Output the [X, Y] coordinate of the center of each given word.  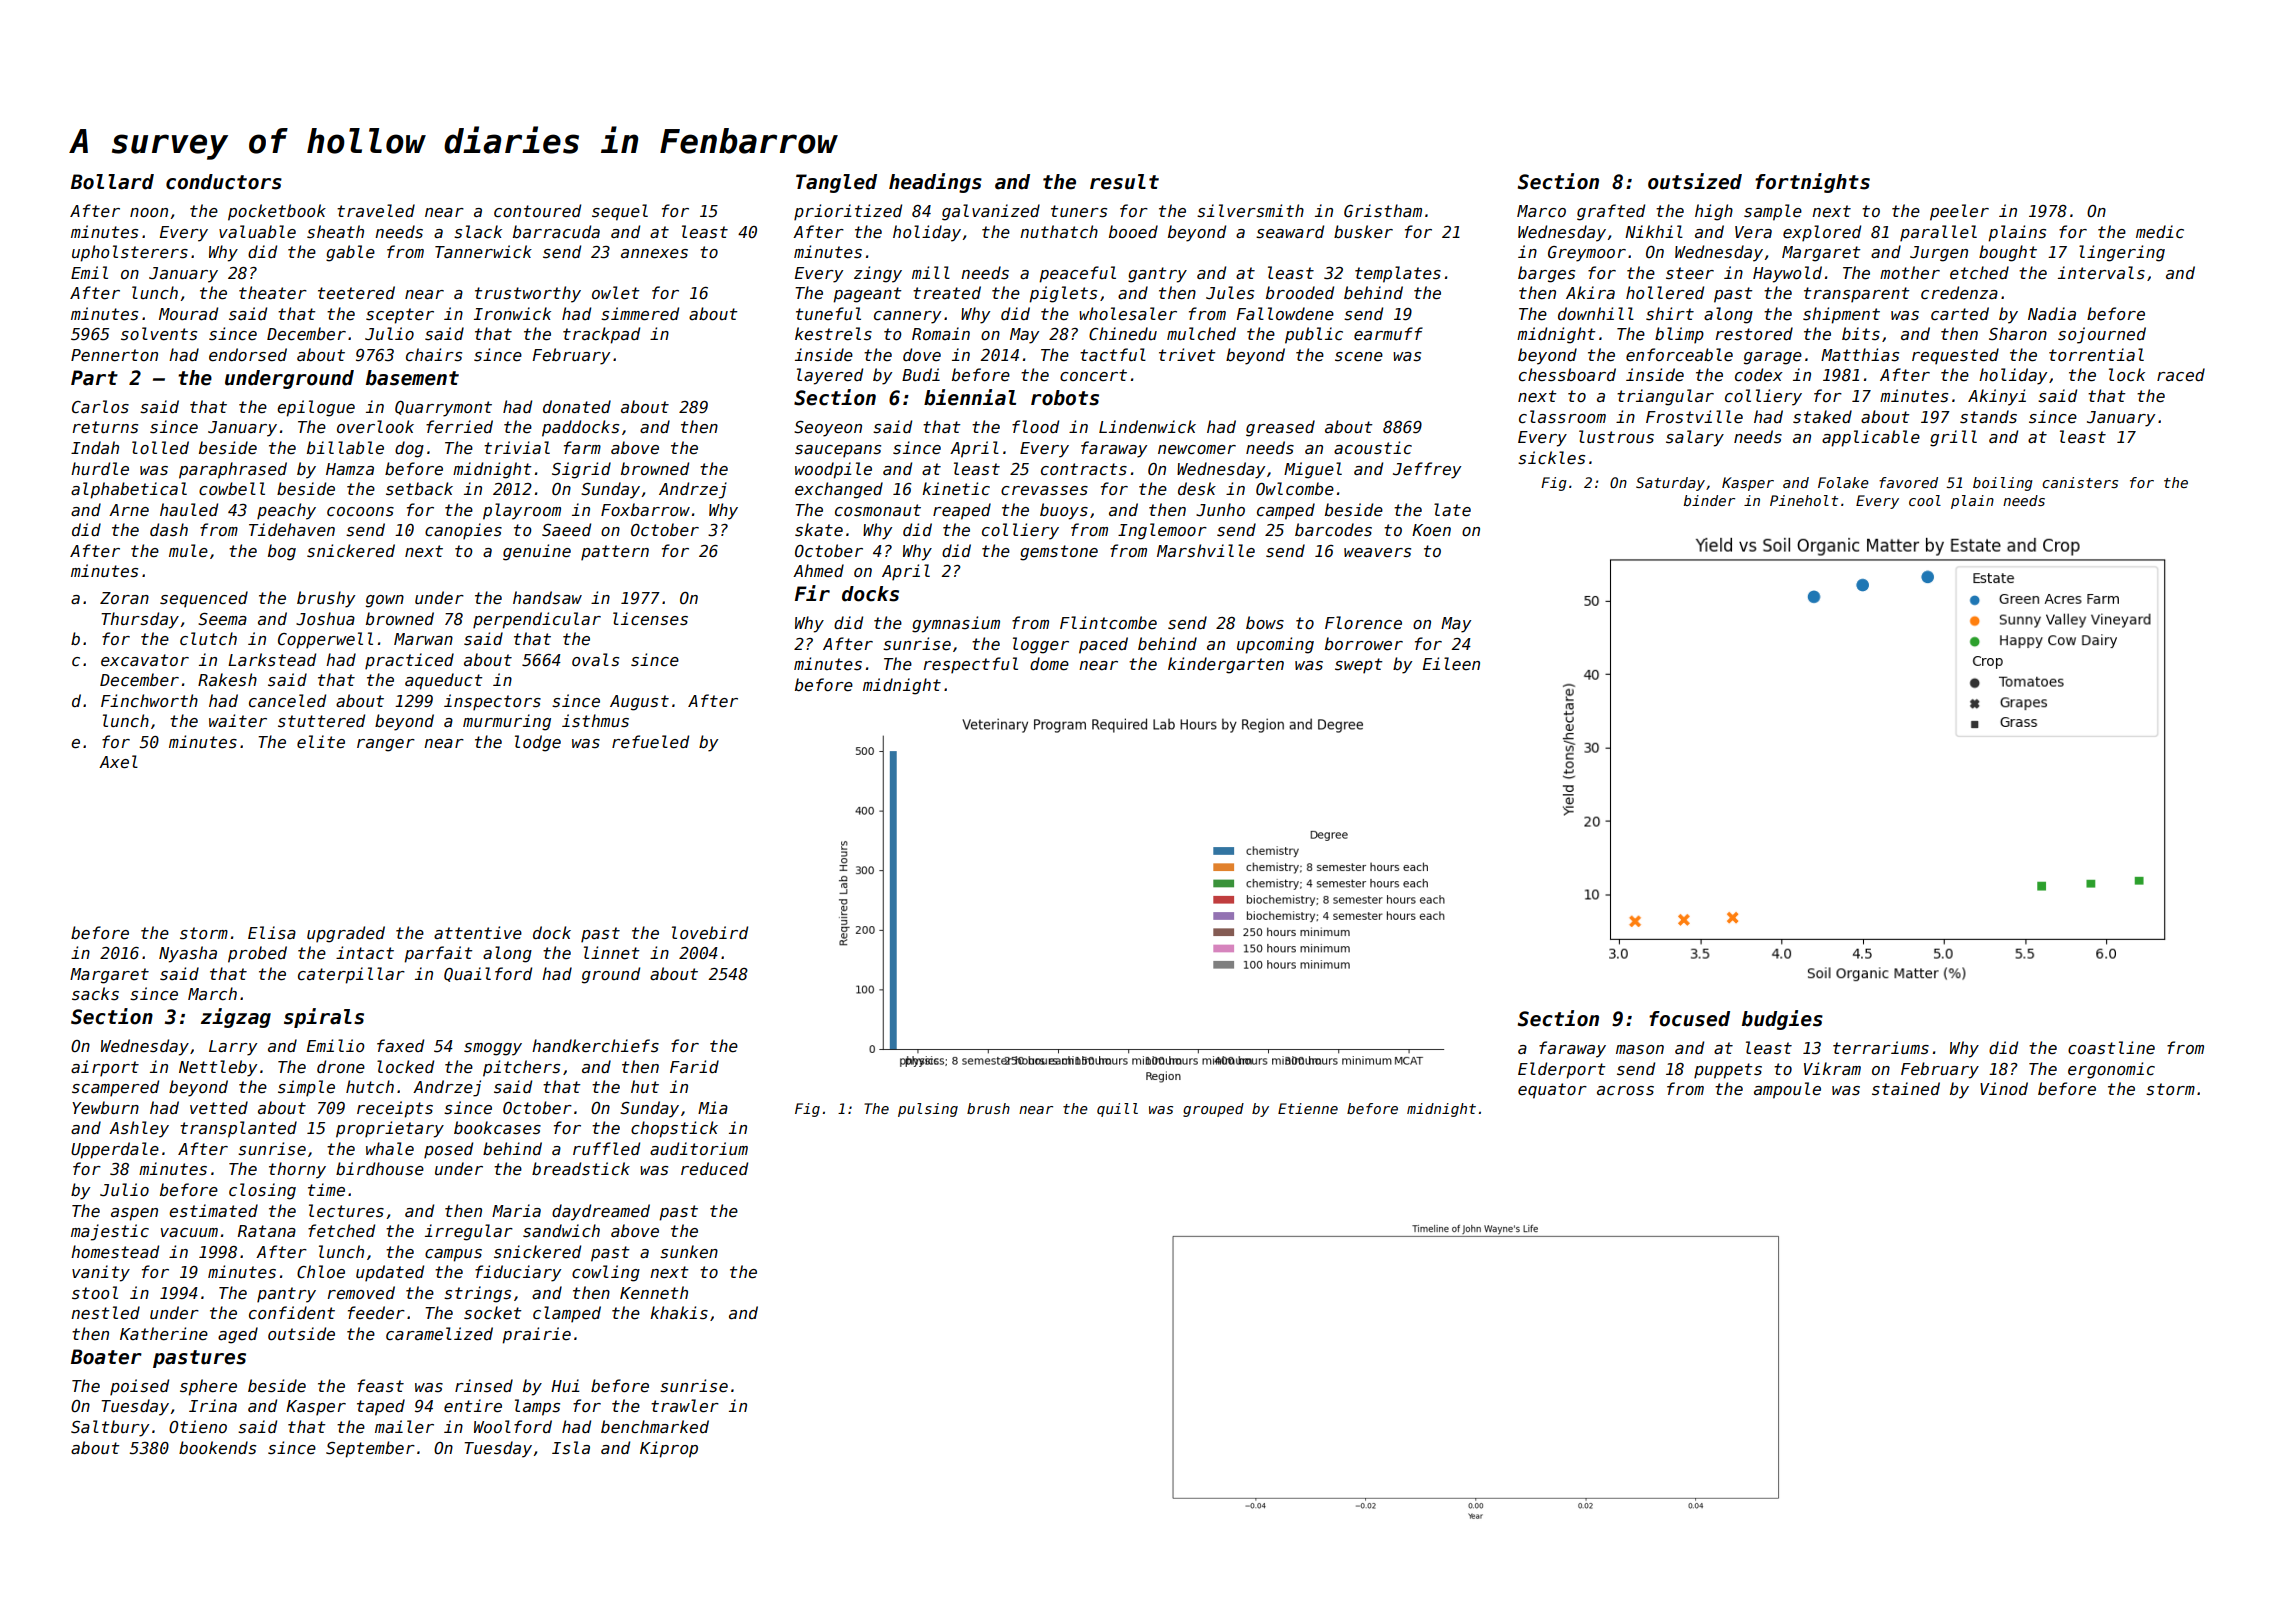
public [1314, 335]
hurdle [100, 468]
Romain [941, 333]
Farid [694, 1066]
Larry [233, 1048]
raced [2181, 374]
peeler [1959, 212]
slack [478, 232]
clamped [567, 1314]
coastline [2111, 1048]
